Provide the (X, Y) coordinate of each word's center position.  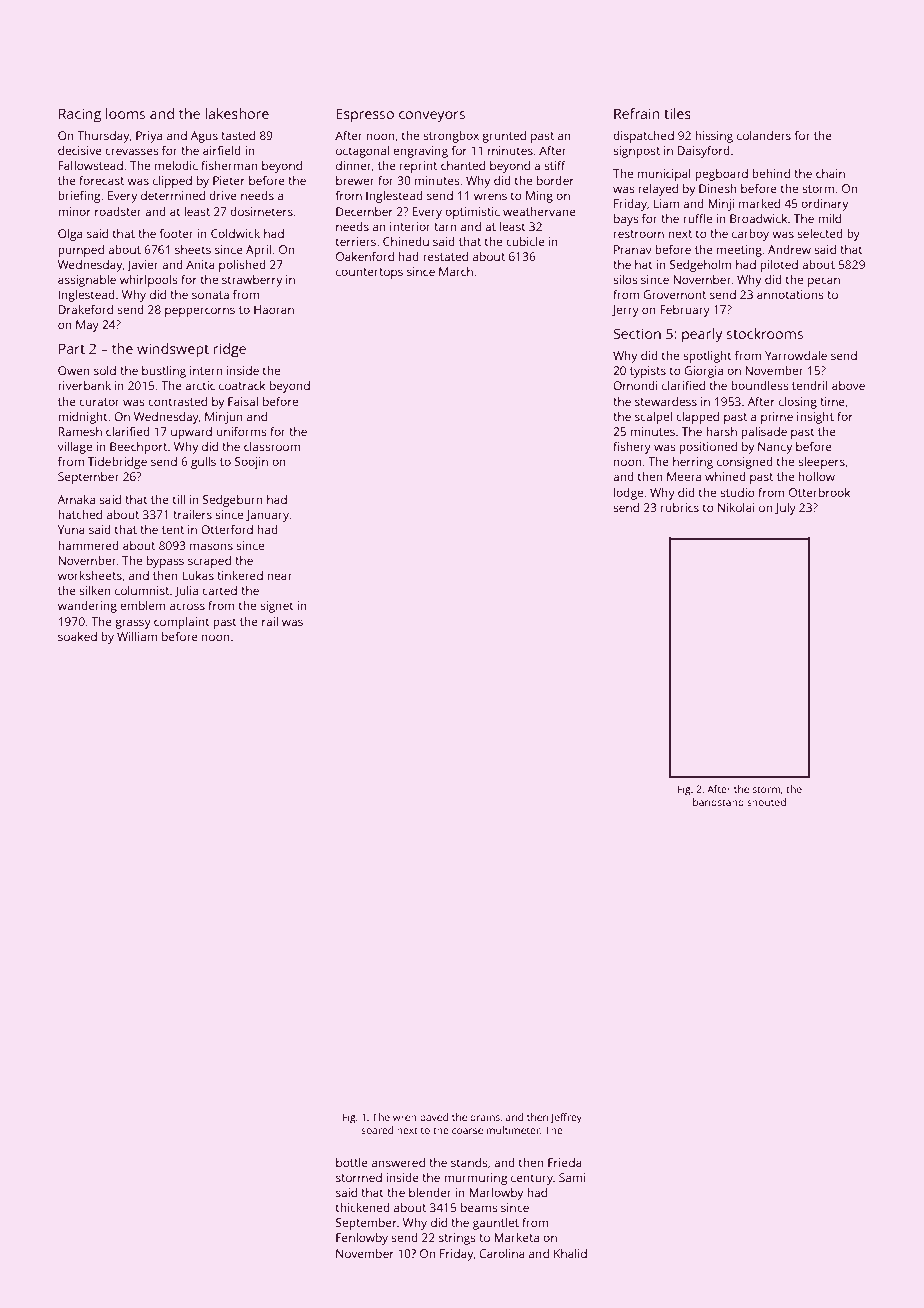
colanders (764, 135)
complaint (182, 623)
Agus (204, 137)
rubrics (680, 507)
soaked (77, 636)
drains (485, 1117)
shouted (766, 802)
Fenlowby (362, 1239)
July (785, 509)
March (456, 271)
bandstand (718, 802)
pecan (824, 282)
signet (277, 607)
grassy (133, 624)
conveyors (432, 117)
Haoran (274, 309)
